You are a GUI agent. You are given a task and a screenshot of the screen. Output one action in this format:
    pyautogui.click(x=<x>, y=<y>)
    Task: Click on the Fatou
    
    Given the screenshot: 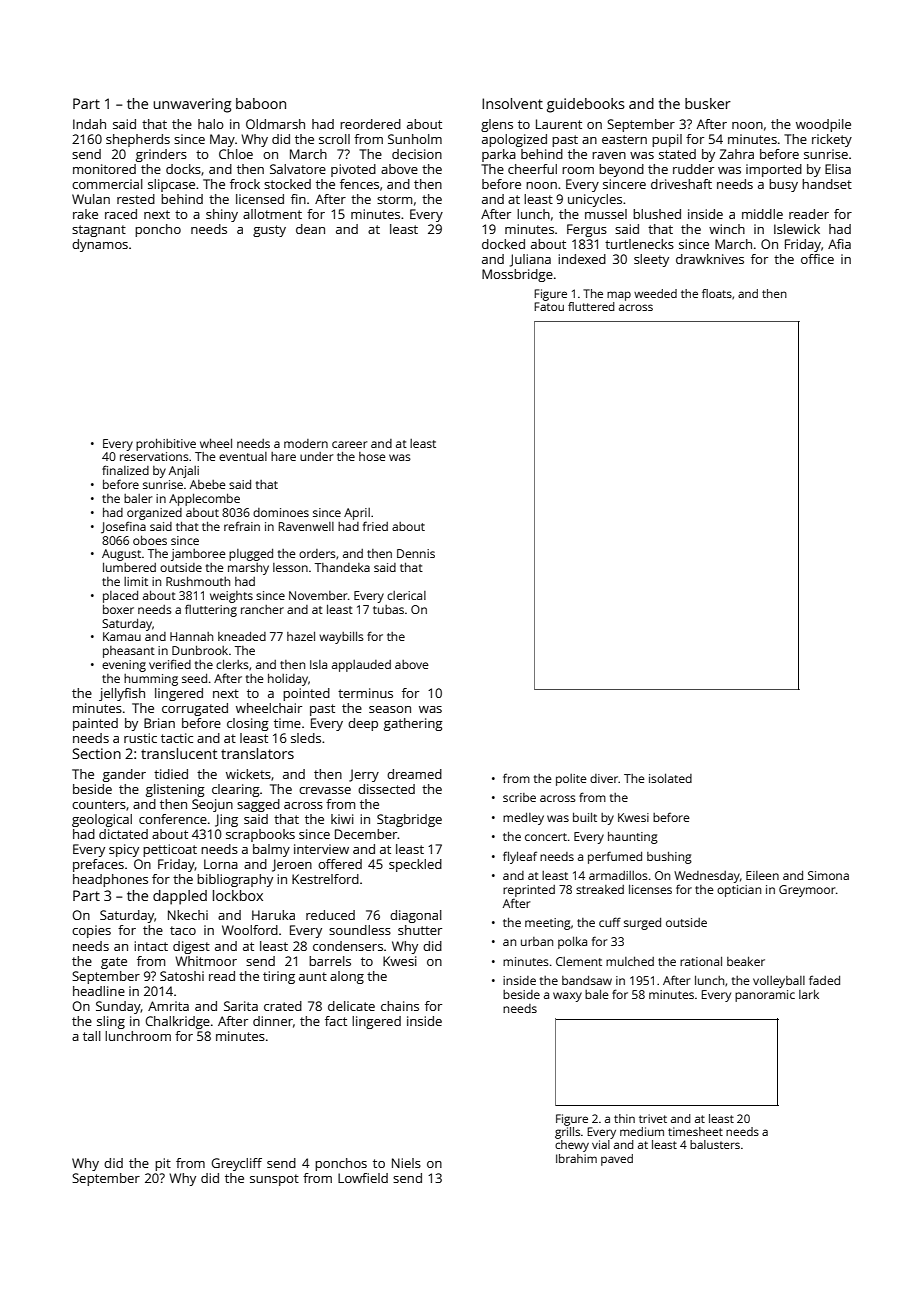 What is the action you would take?
    pyautogui.click(x=549, y=306)
